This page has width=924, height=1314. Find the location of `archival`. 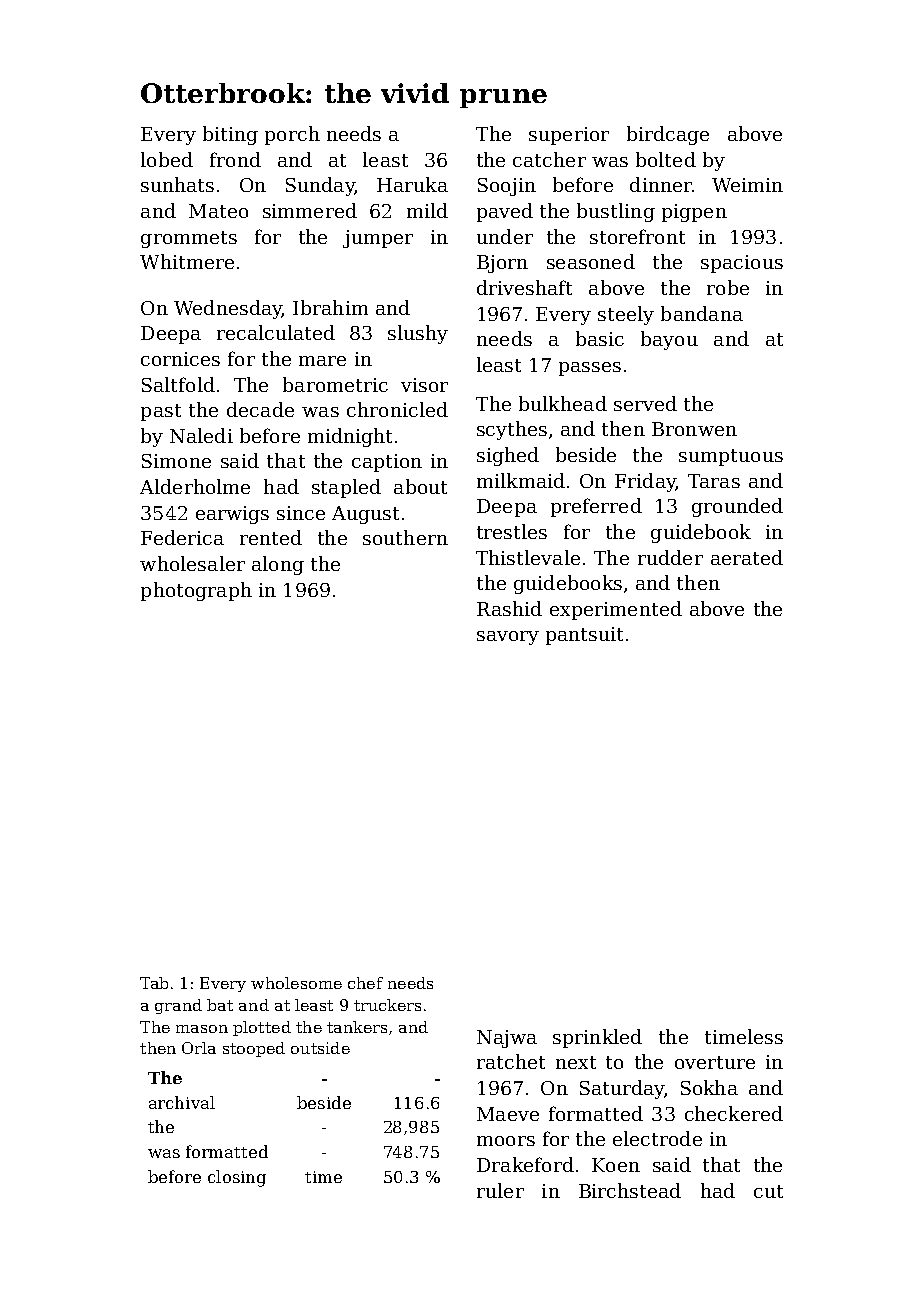

archival is located at coordinates (182, 1102).
